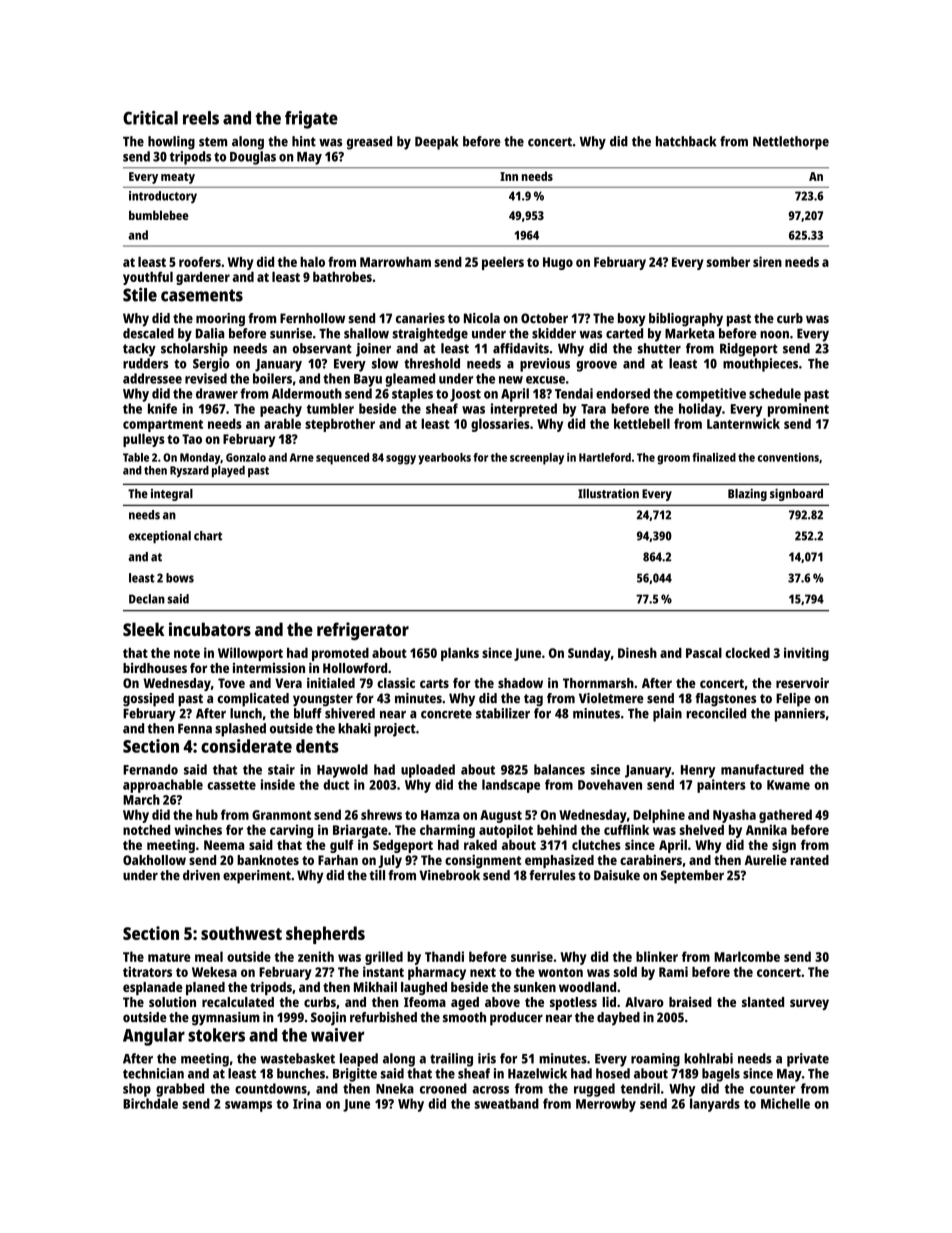  I want to click on Irina, so click(307, 1103).
